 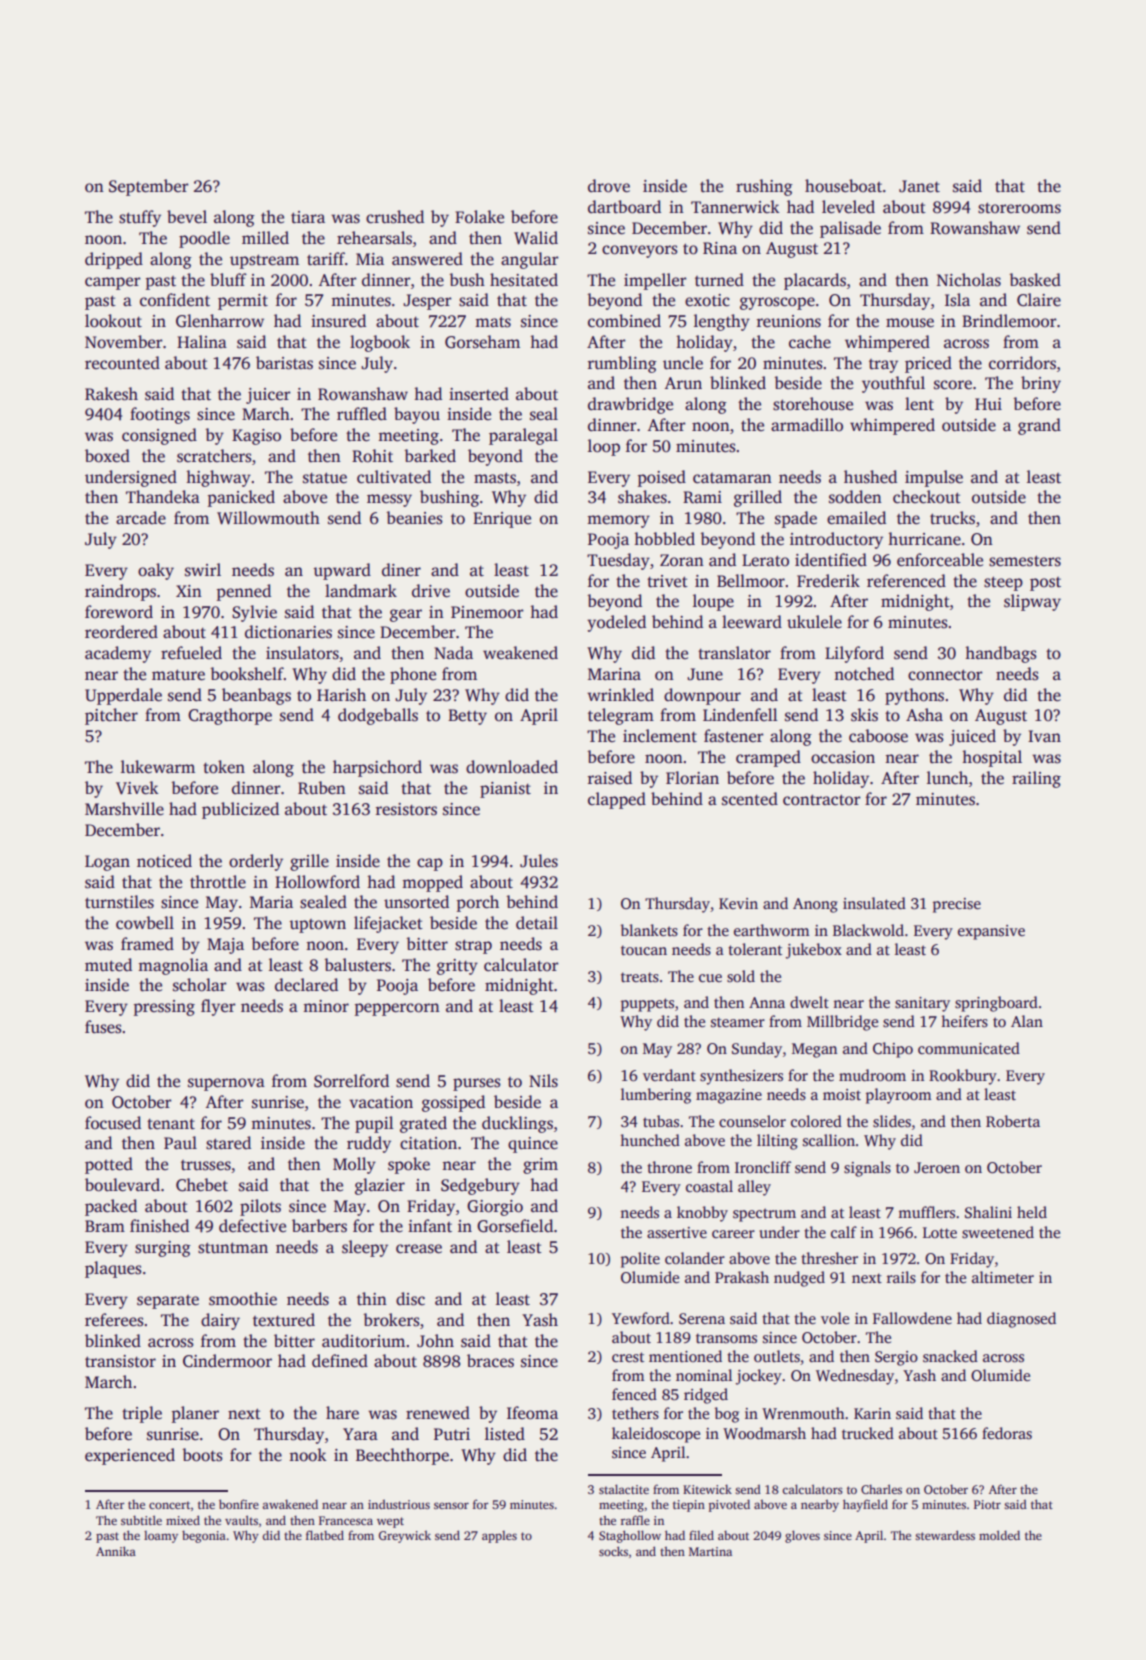 I want to click on potted, so click(x=109, y=1165).
